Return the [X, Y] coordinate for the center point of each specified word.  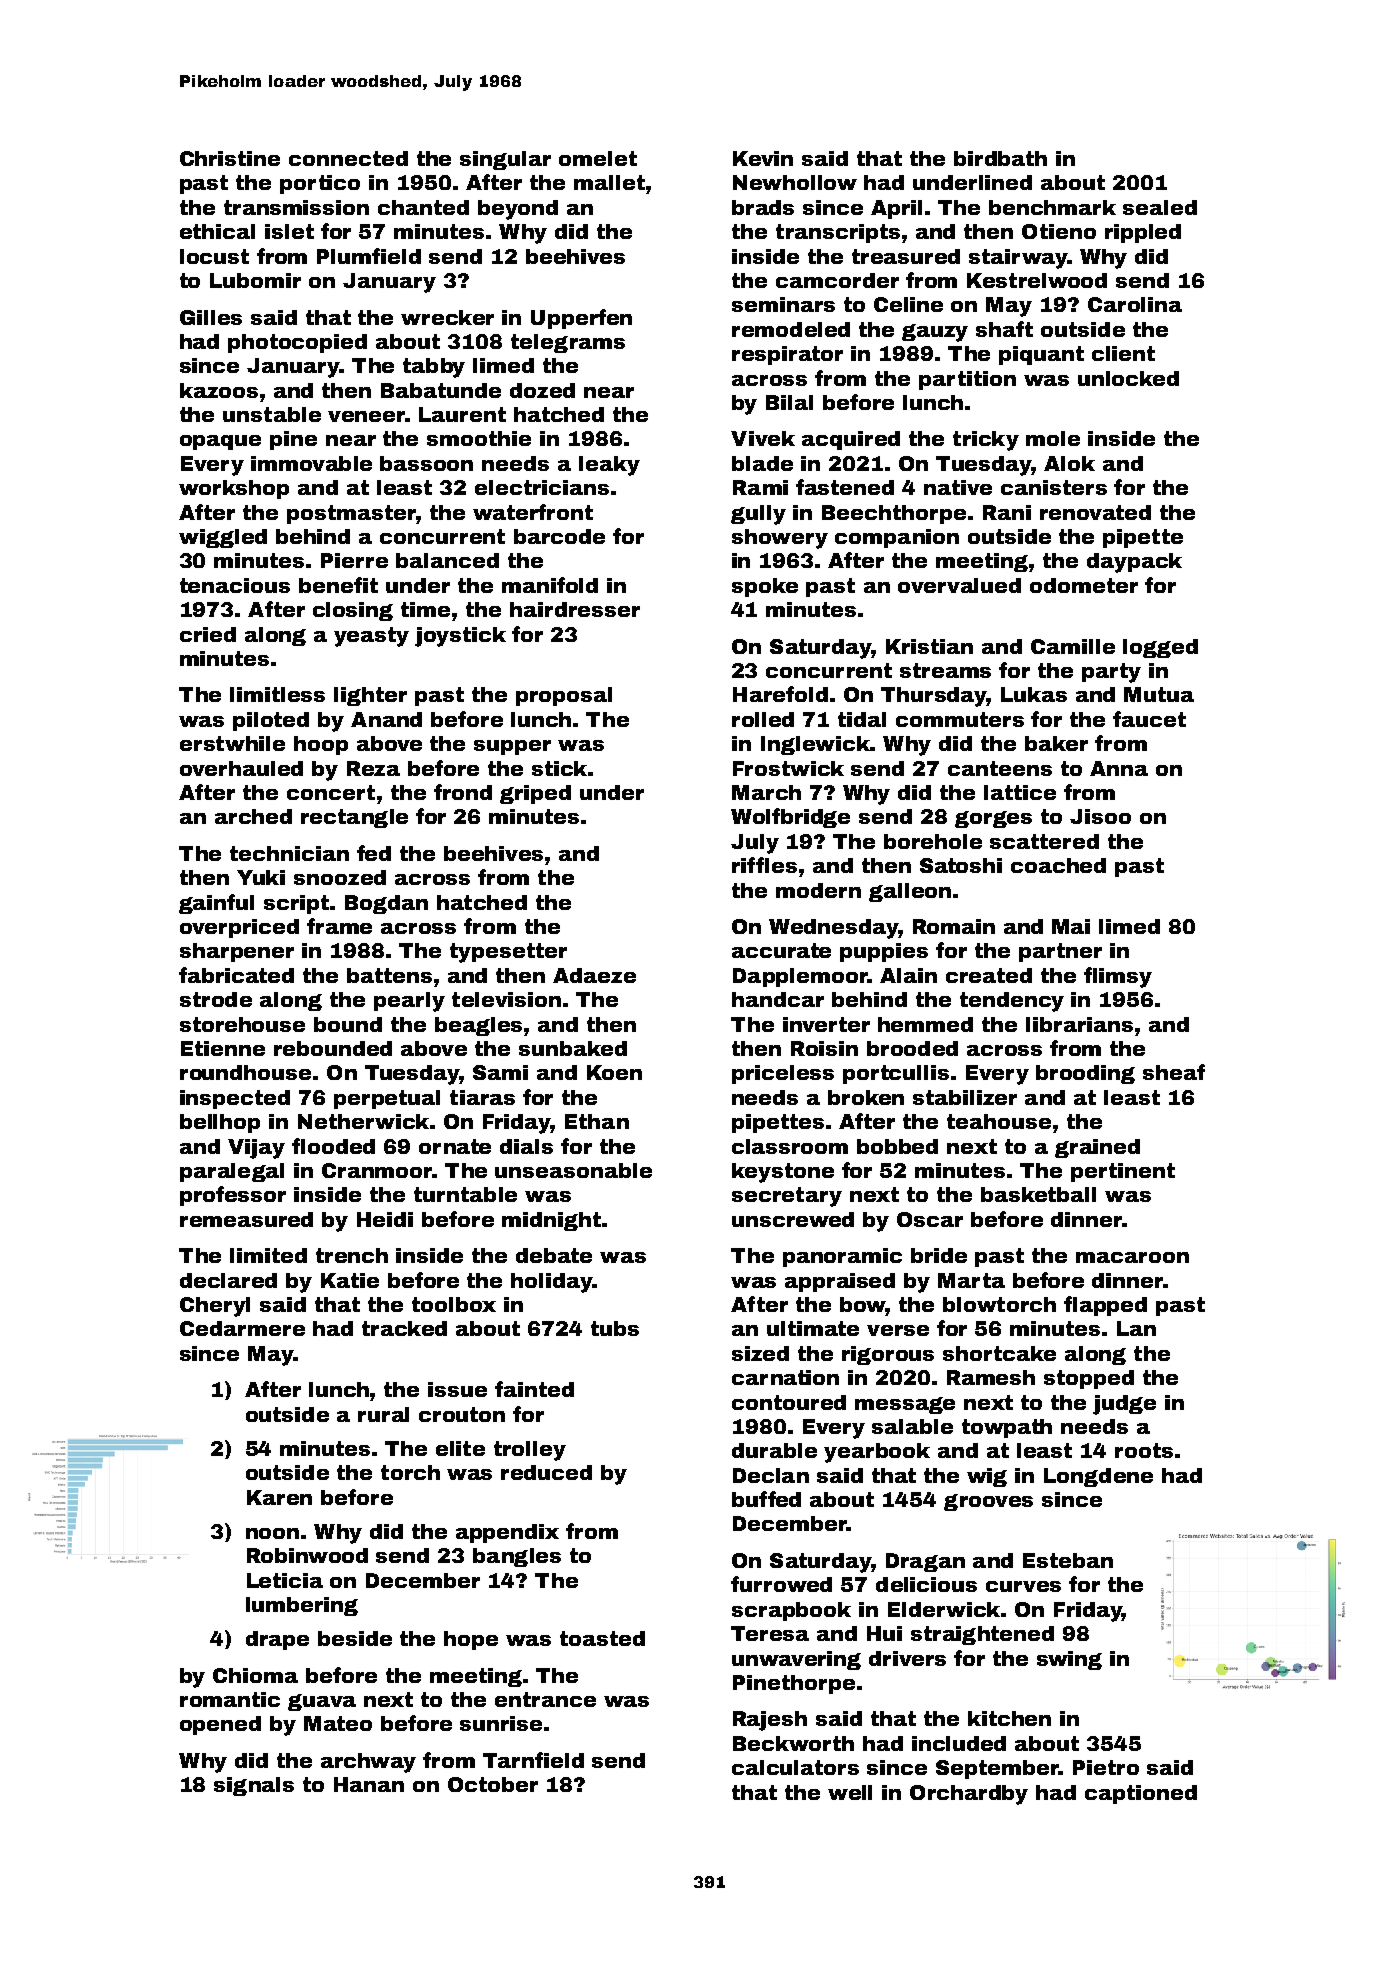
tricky [986, 441]
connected [348, 158]
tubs [615, 1328]
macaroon [1132, 1257]
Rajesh [770, 1721]
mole [1053, 438]
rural [383, 1414]
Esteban [1068, 1560]
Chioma [255, 1675]
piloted [271, 721]
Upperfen [581, 319]
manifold [550, 585]
